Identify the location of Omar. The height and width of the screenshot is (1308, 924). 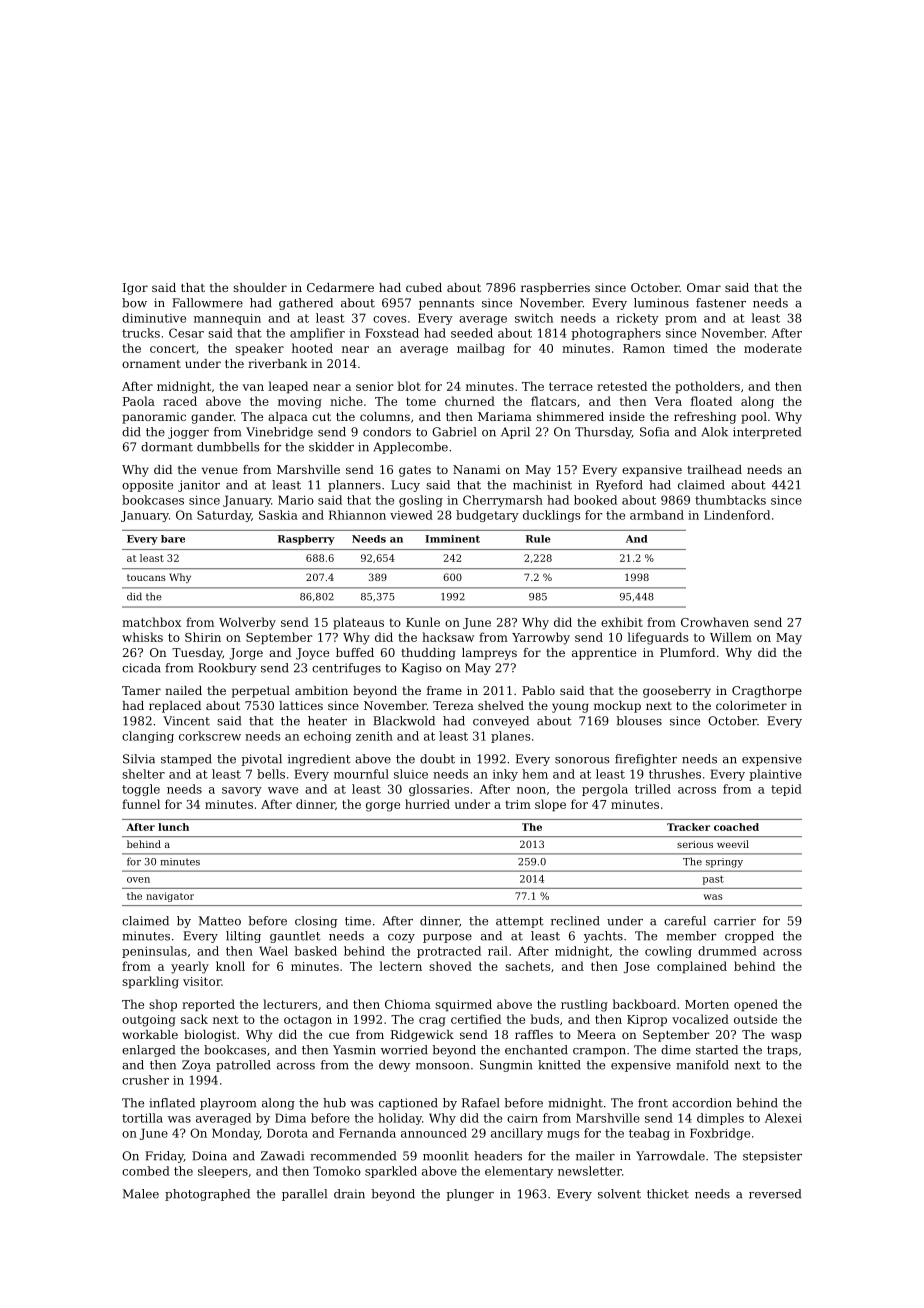
(704, 287).
